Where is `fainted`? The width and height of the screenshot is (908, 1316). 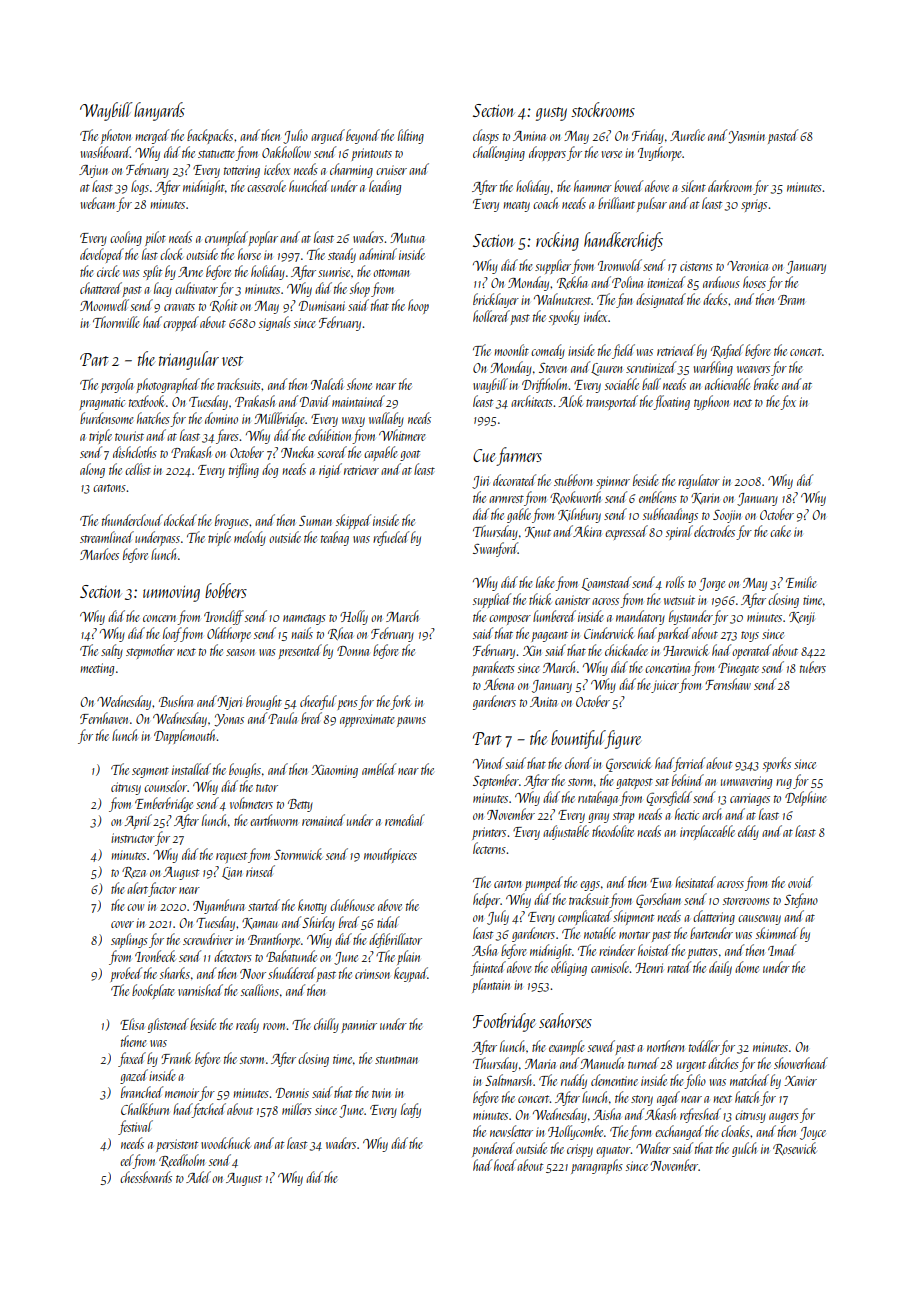
fainted is located at coordinates (488, 968).
